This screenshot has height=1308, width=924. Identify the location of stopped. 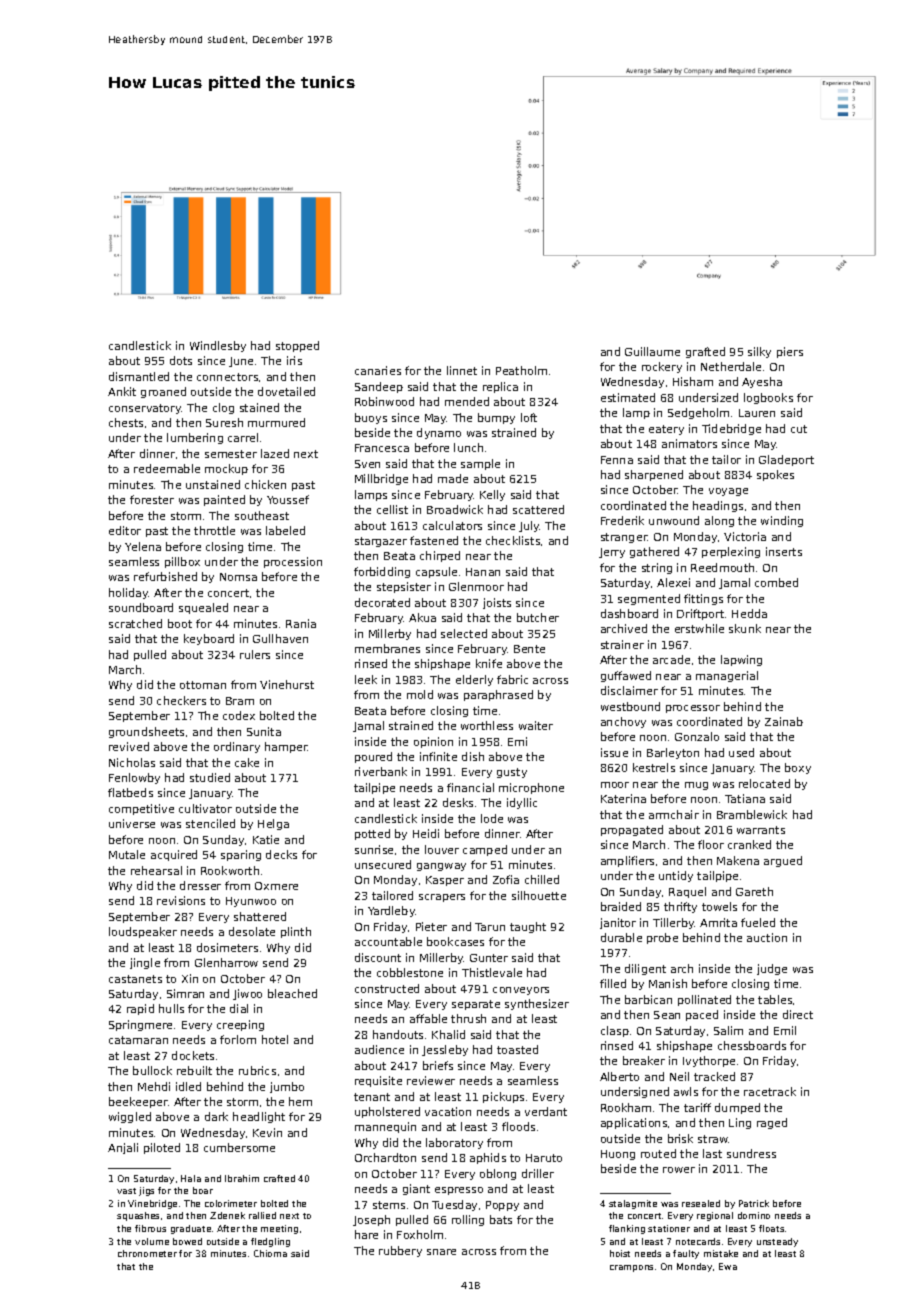
(297, 346).
